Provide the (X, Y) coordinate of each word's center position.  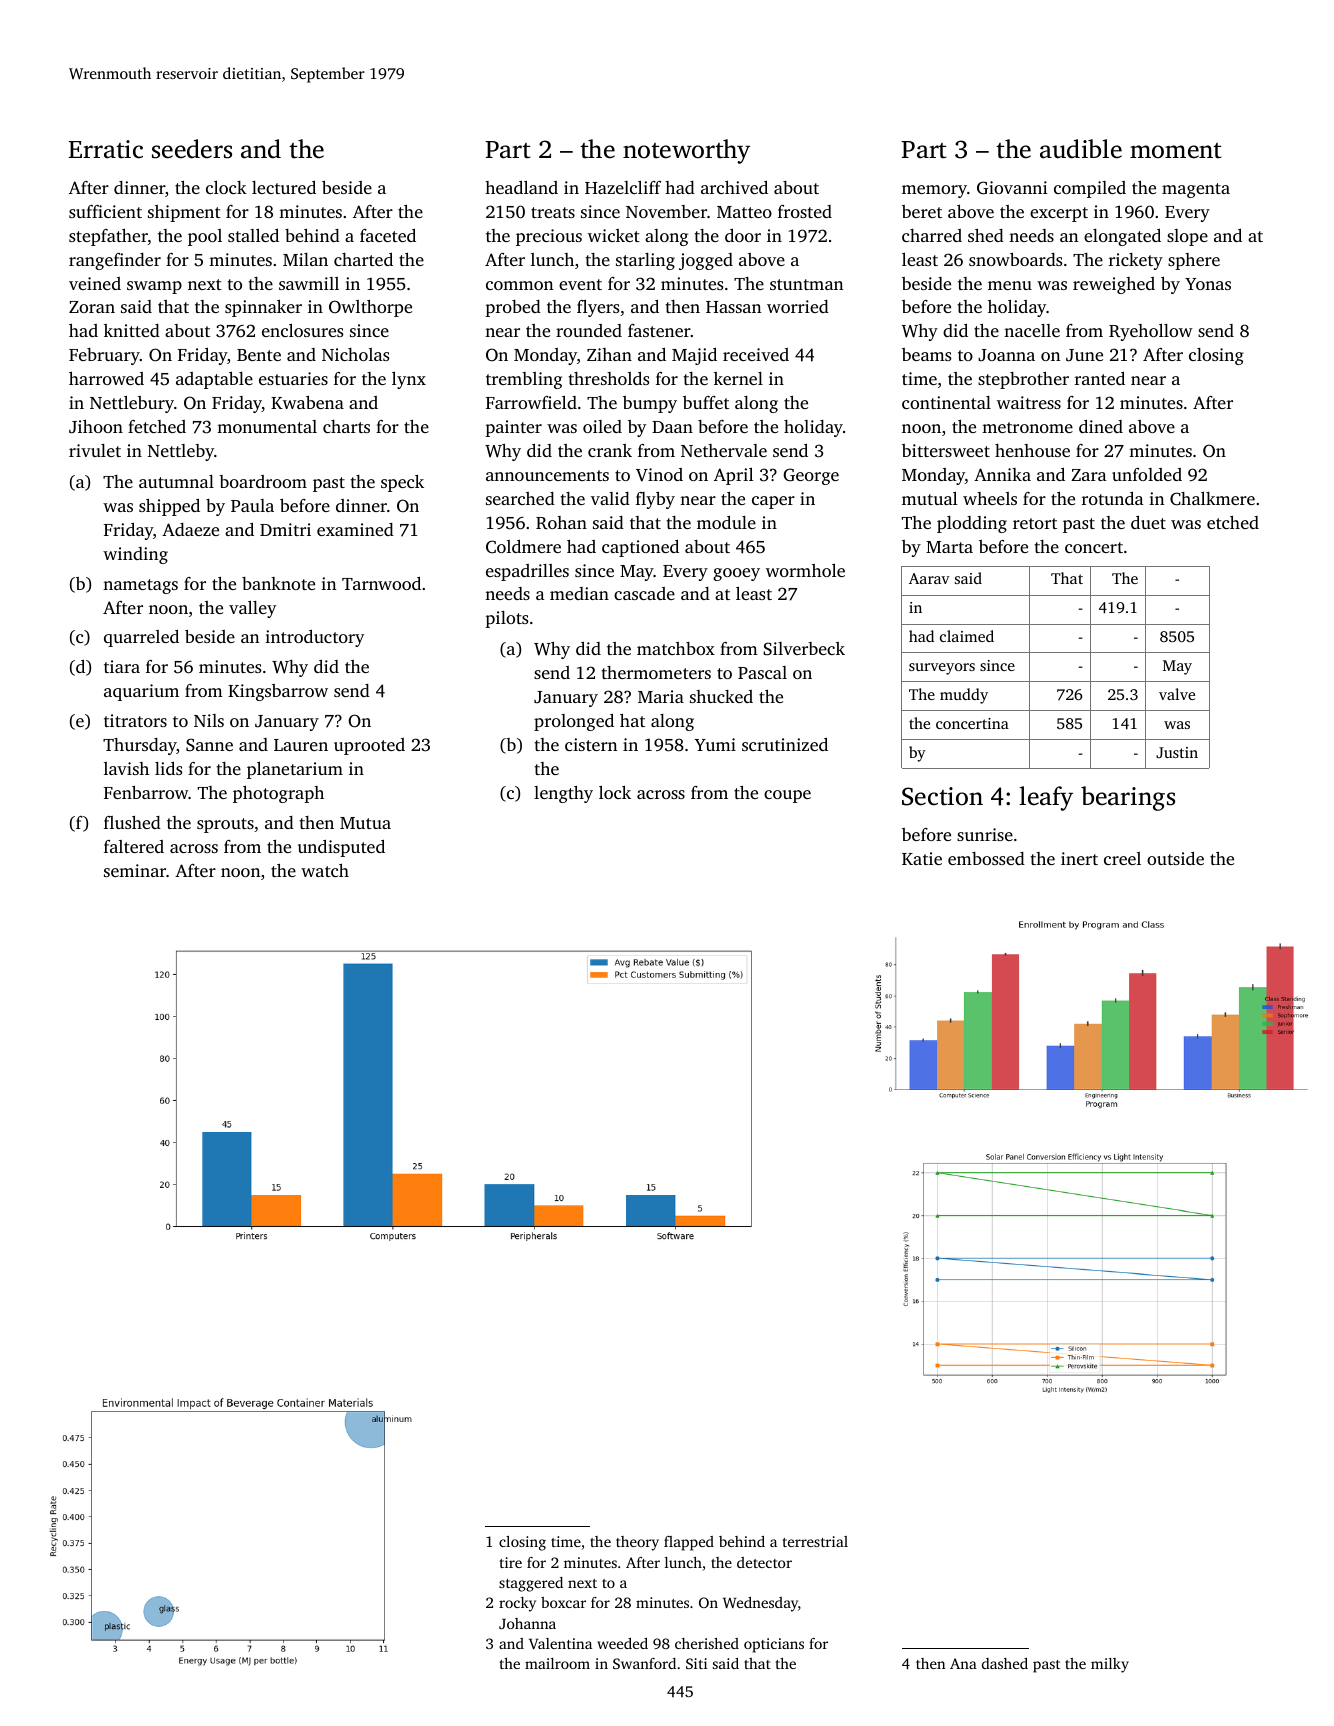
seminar (135, 870)
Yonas (1208, 284)
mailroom (557, 1663)
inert (1079, 858)
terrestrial (815, 1541)
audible (1081, 149)
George (811, 476)
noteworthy (686, 151)
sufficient (105, 211)
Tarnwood (381, 583)
